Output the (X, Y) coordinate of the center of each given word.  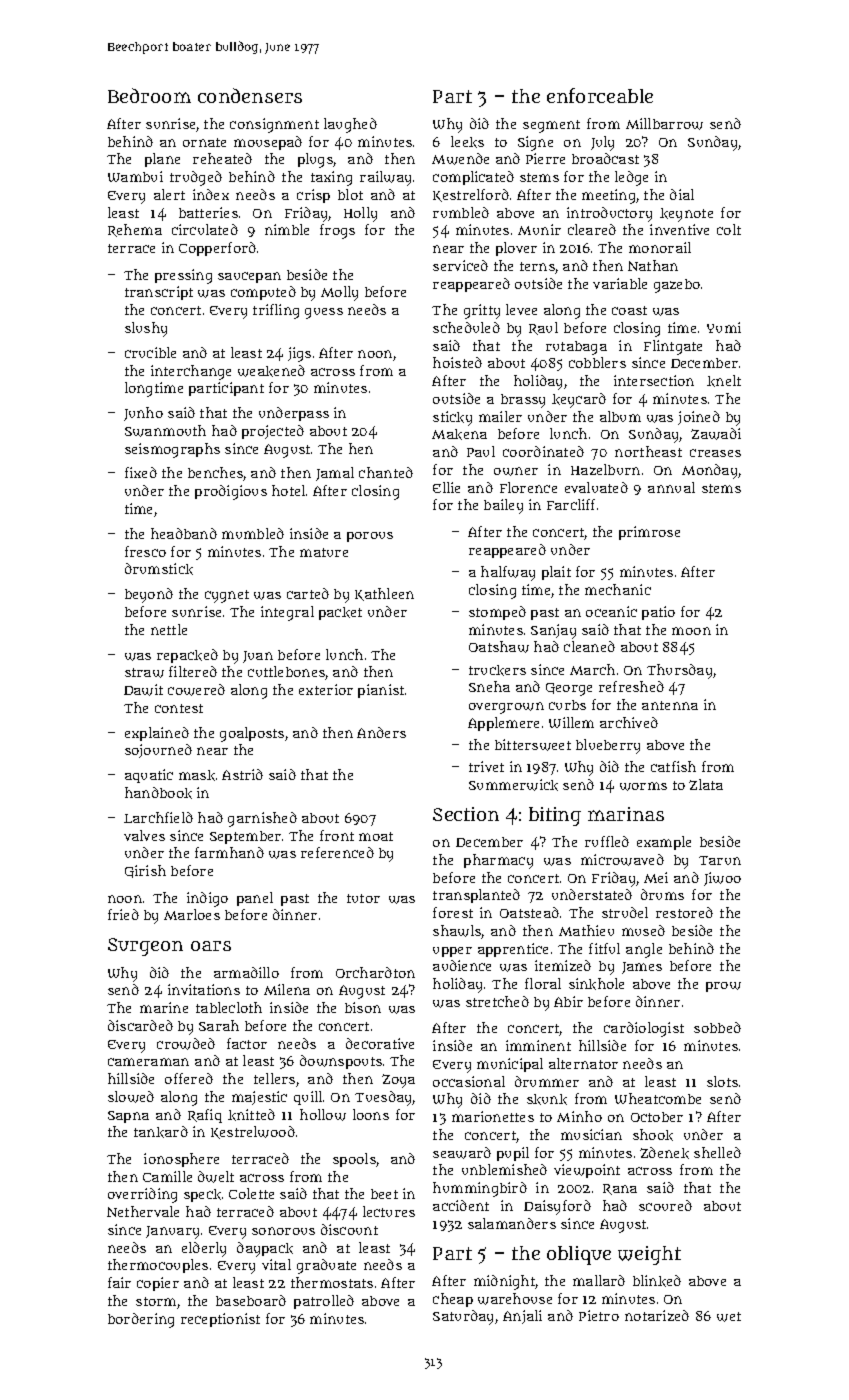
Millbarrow (664, 124)
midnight (505, 1282)
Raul (543, 328)
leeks (467, 142)
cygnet (227, 596)
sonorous (283, 1231)
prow (723, 987)
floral (543, 983)
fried (123, 914)
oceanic (611, 611)
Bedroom (149, 95)
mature (324, 552)
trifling (276, 311)
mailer (500, 416)
